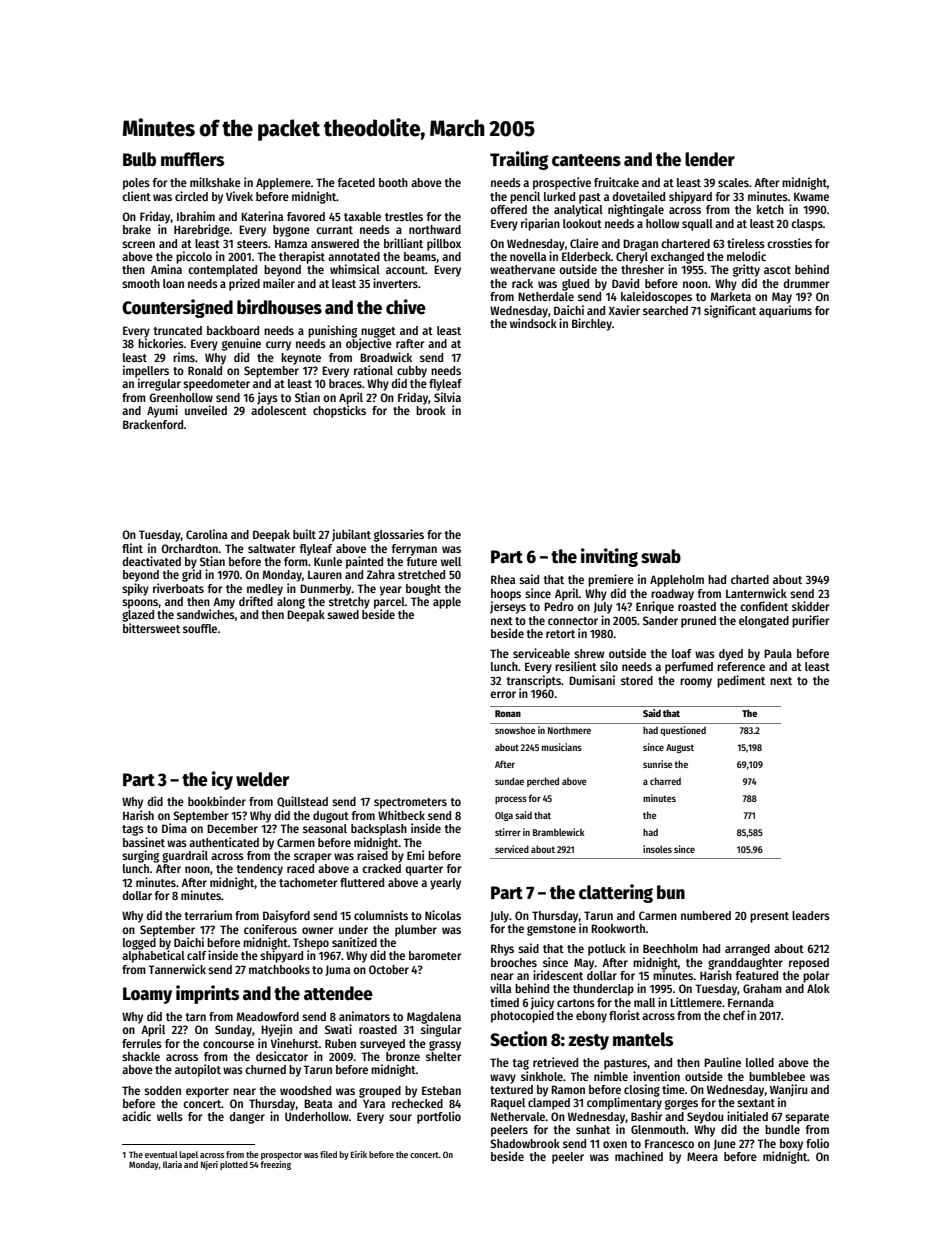 This screenshot has height=1233, width=952. What do you see at coordinates (195, 1017) in the screenshot?
I see `tarn` at bounding box center [195, 1017].
